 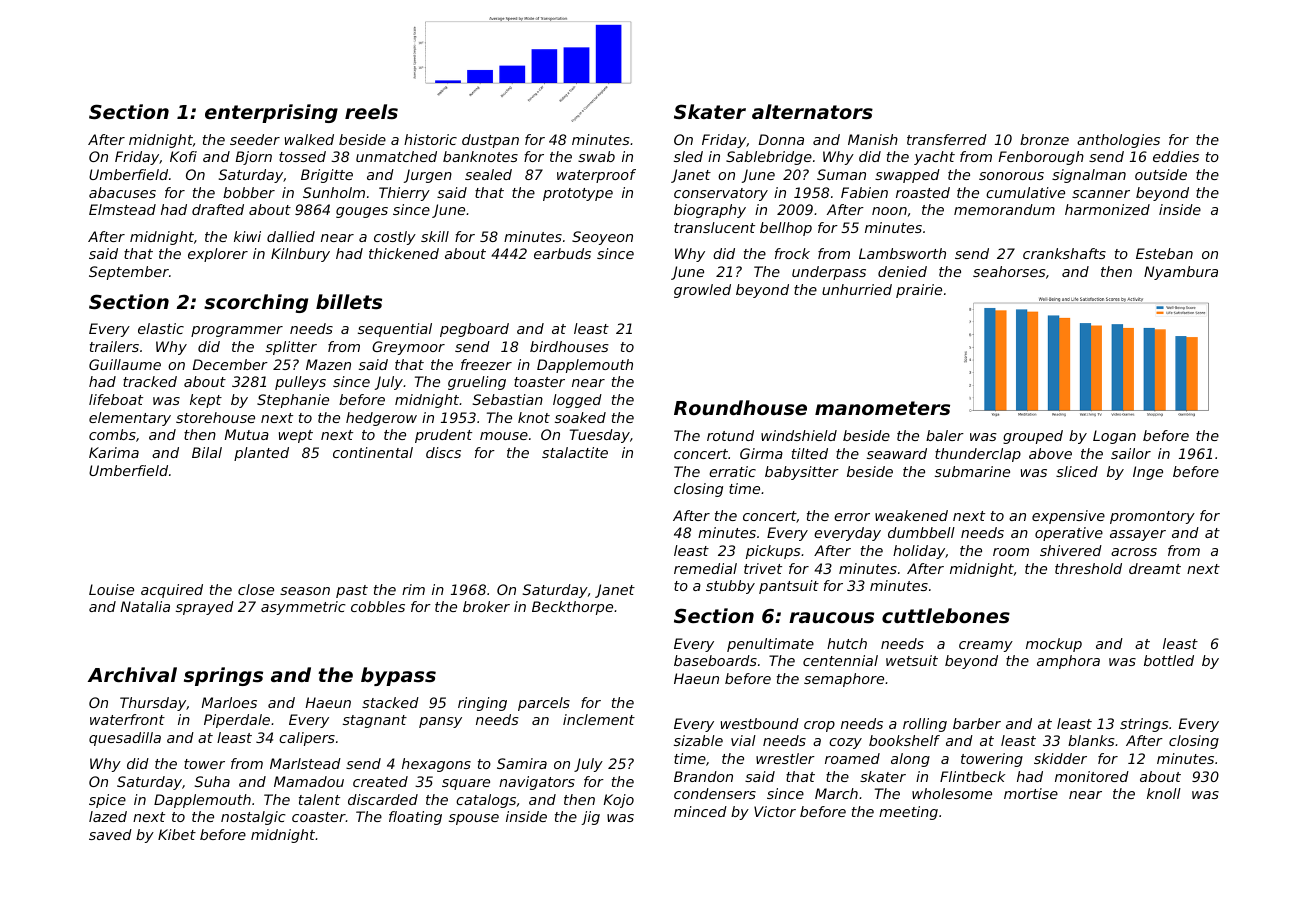 What do you see at coordinates (1148, 473) in the screenshot?
I see `Inge` at bounding box center [1148, 473].
